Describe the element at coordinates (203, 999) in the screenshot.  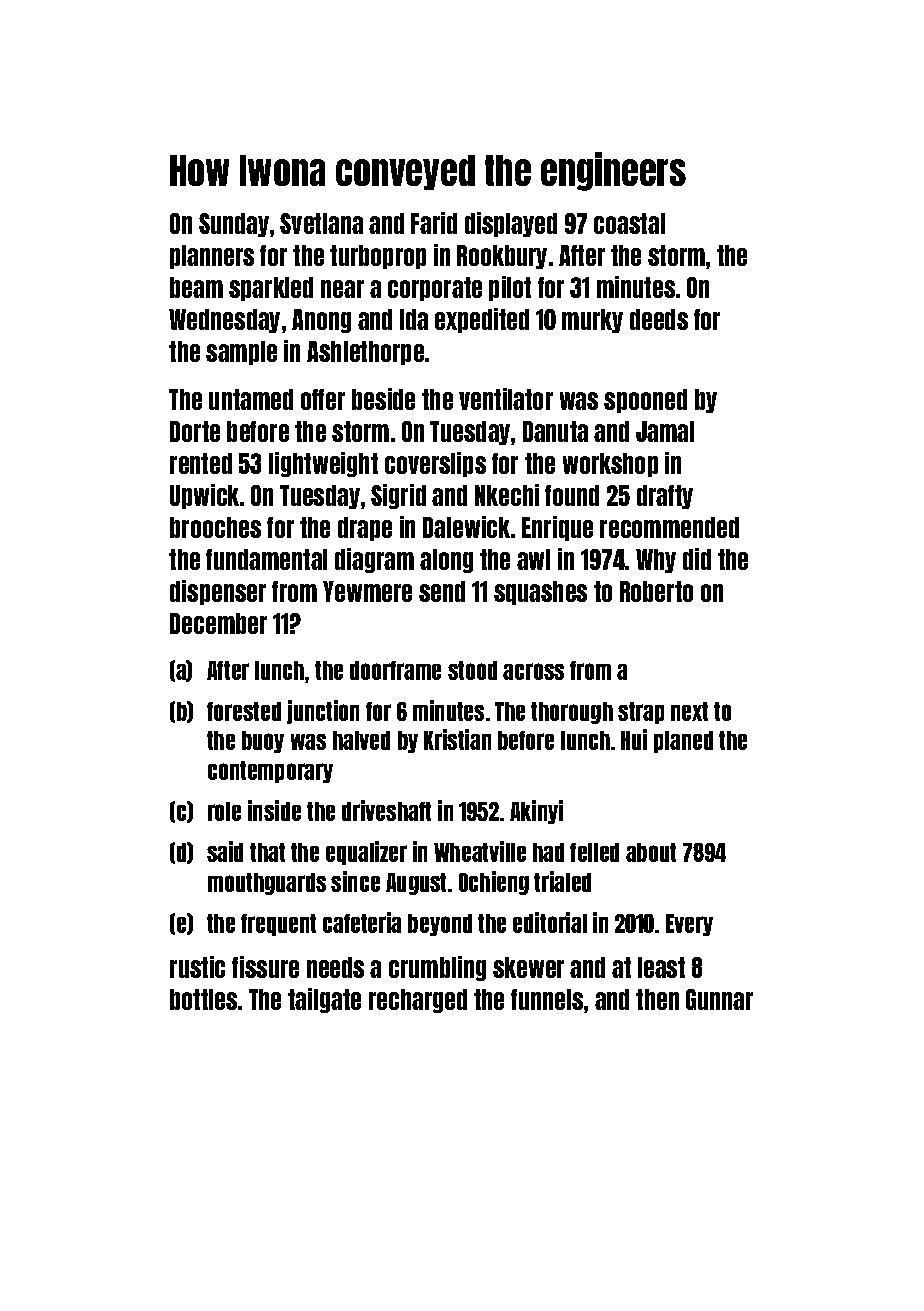
I see `bottles` at that location.
